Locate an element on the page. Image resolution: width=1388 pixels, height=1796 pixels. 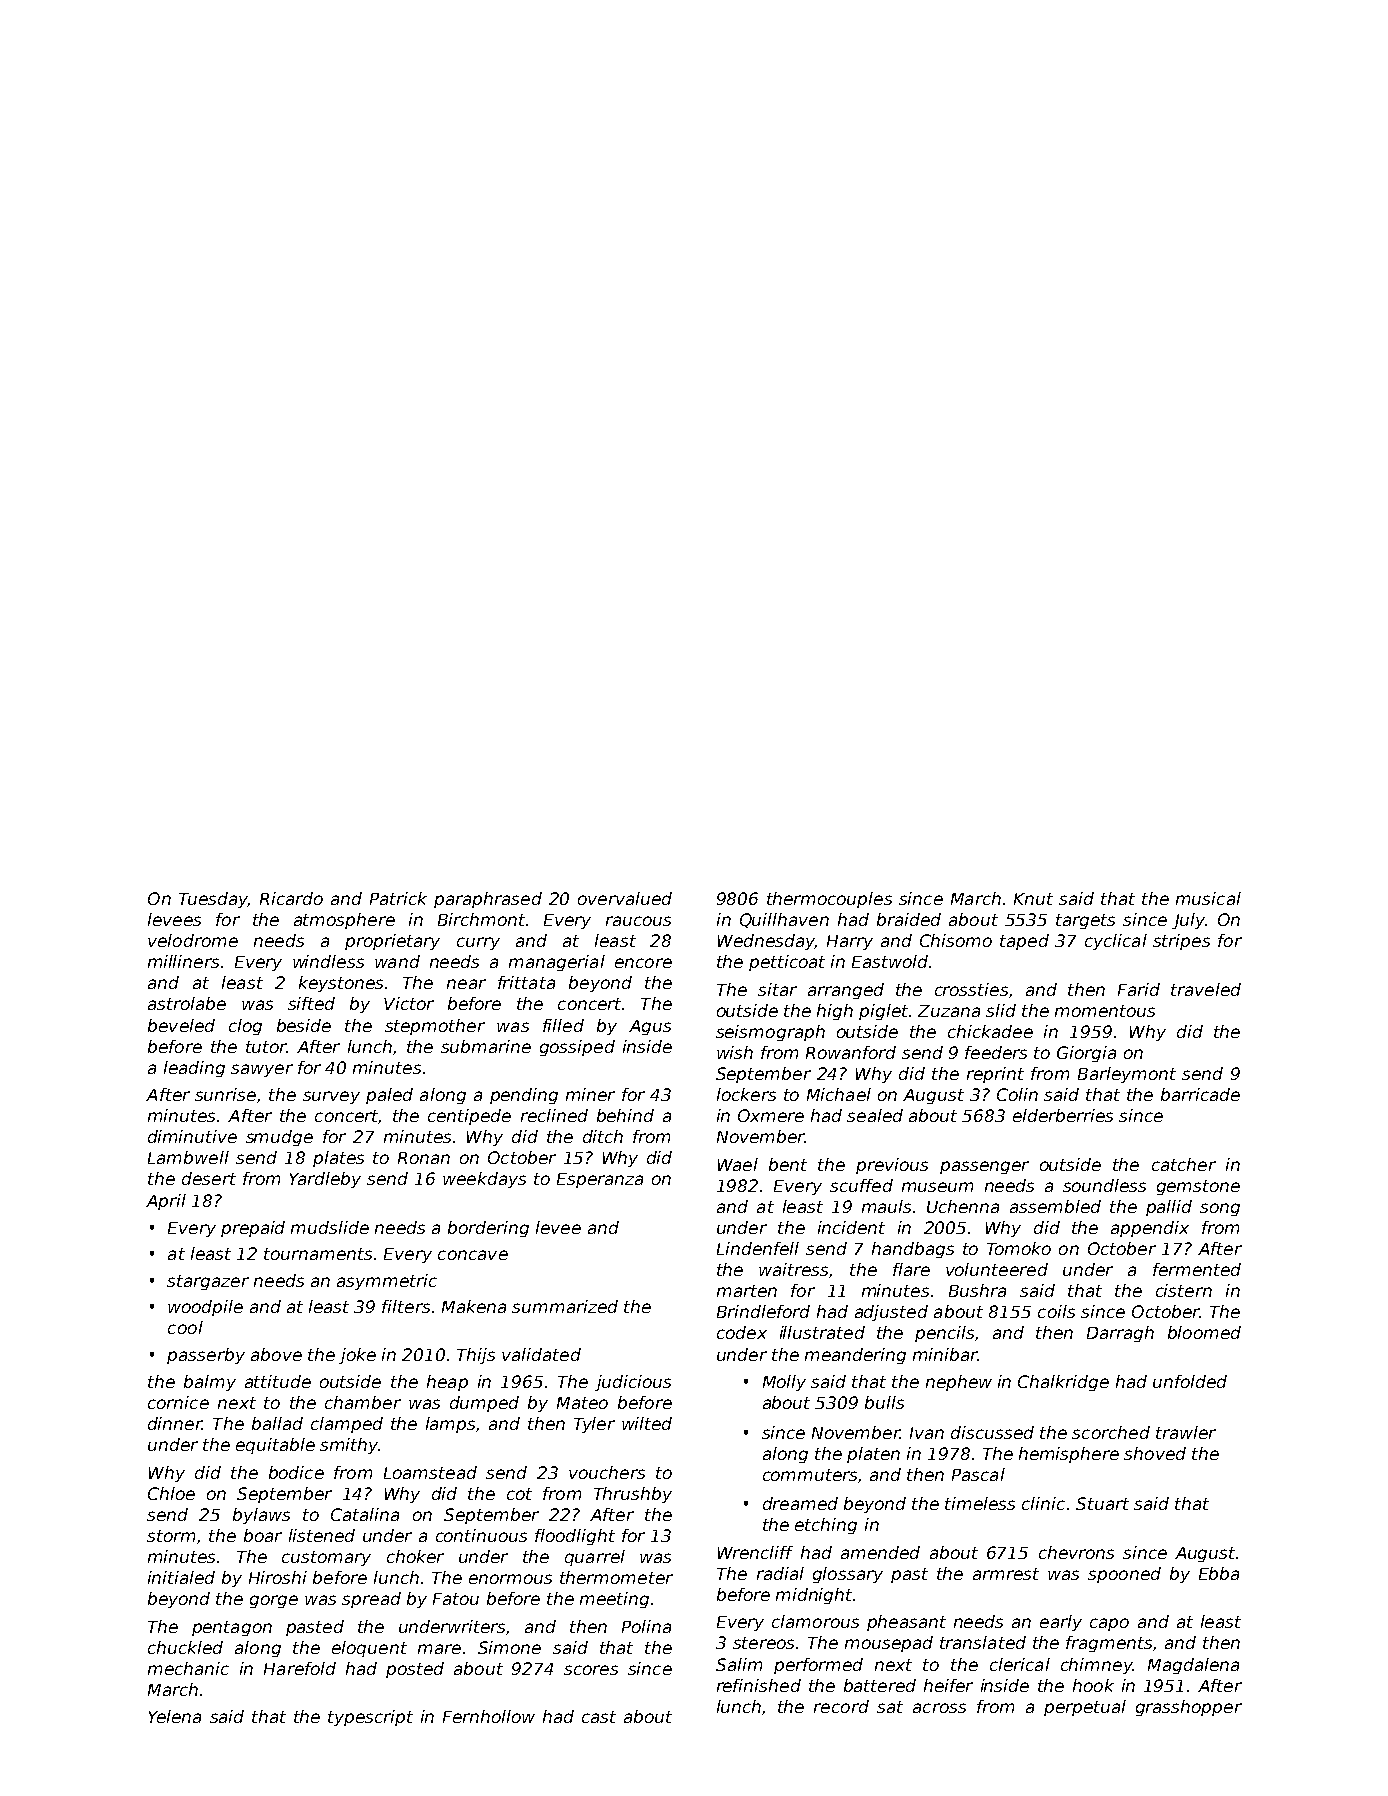
Mateo is located at coordinates (582, 1403).
